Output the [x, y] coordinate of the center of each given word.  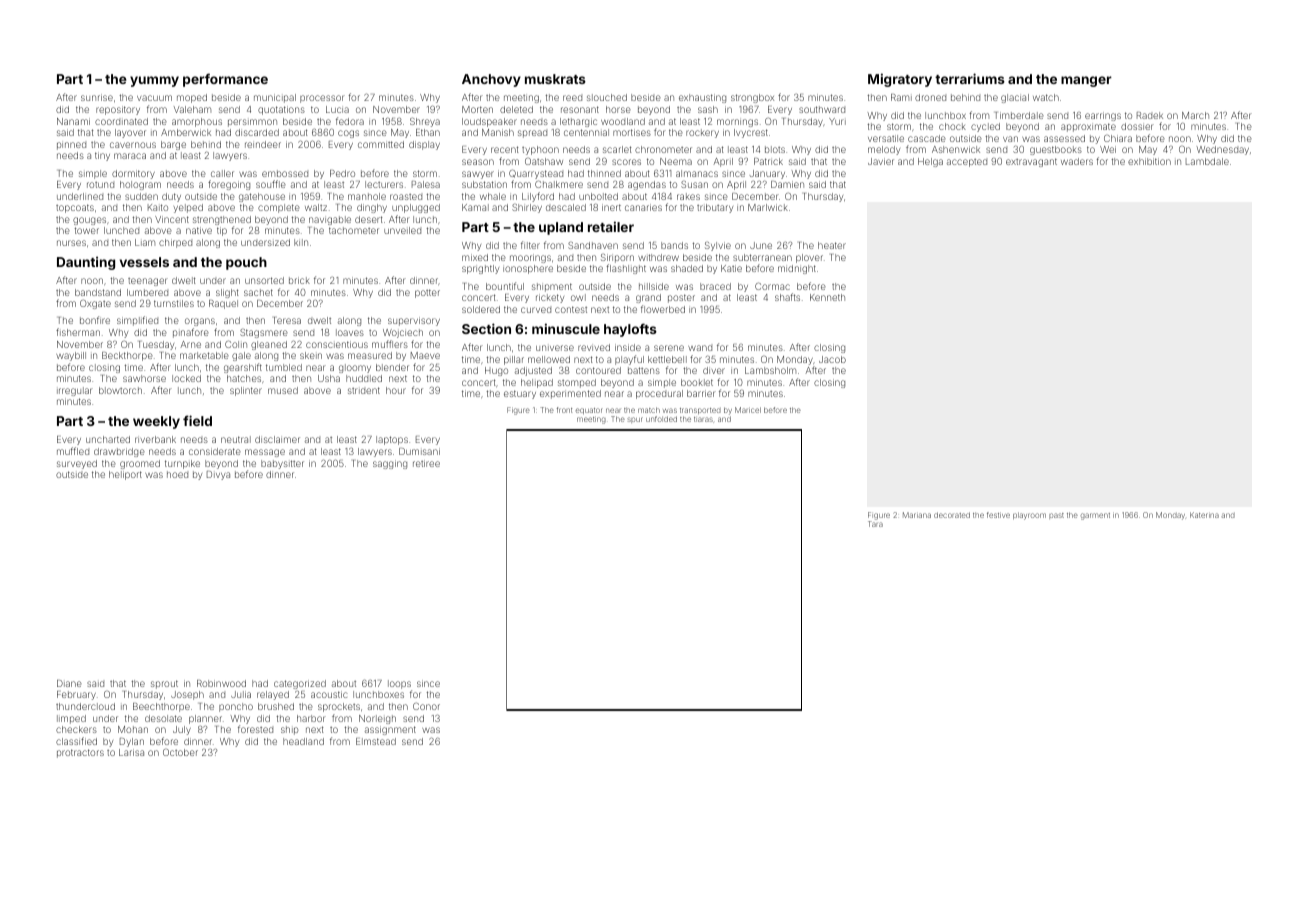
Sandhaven [593, 245]
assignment [390, 730]
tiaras [703, 419]
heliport [125, 475]
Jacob [832, 359]
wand [700, 348]
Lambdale [1207, 161]
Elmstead [376, 741]
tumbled [284, 367]
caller [222, 173]
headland [303, 741]
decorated [952, 515]
